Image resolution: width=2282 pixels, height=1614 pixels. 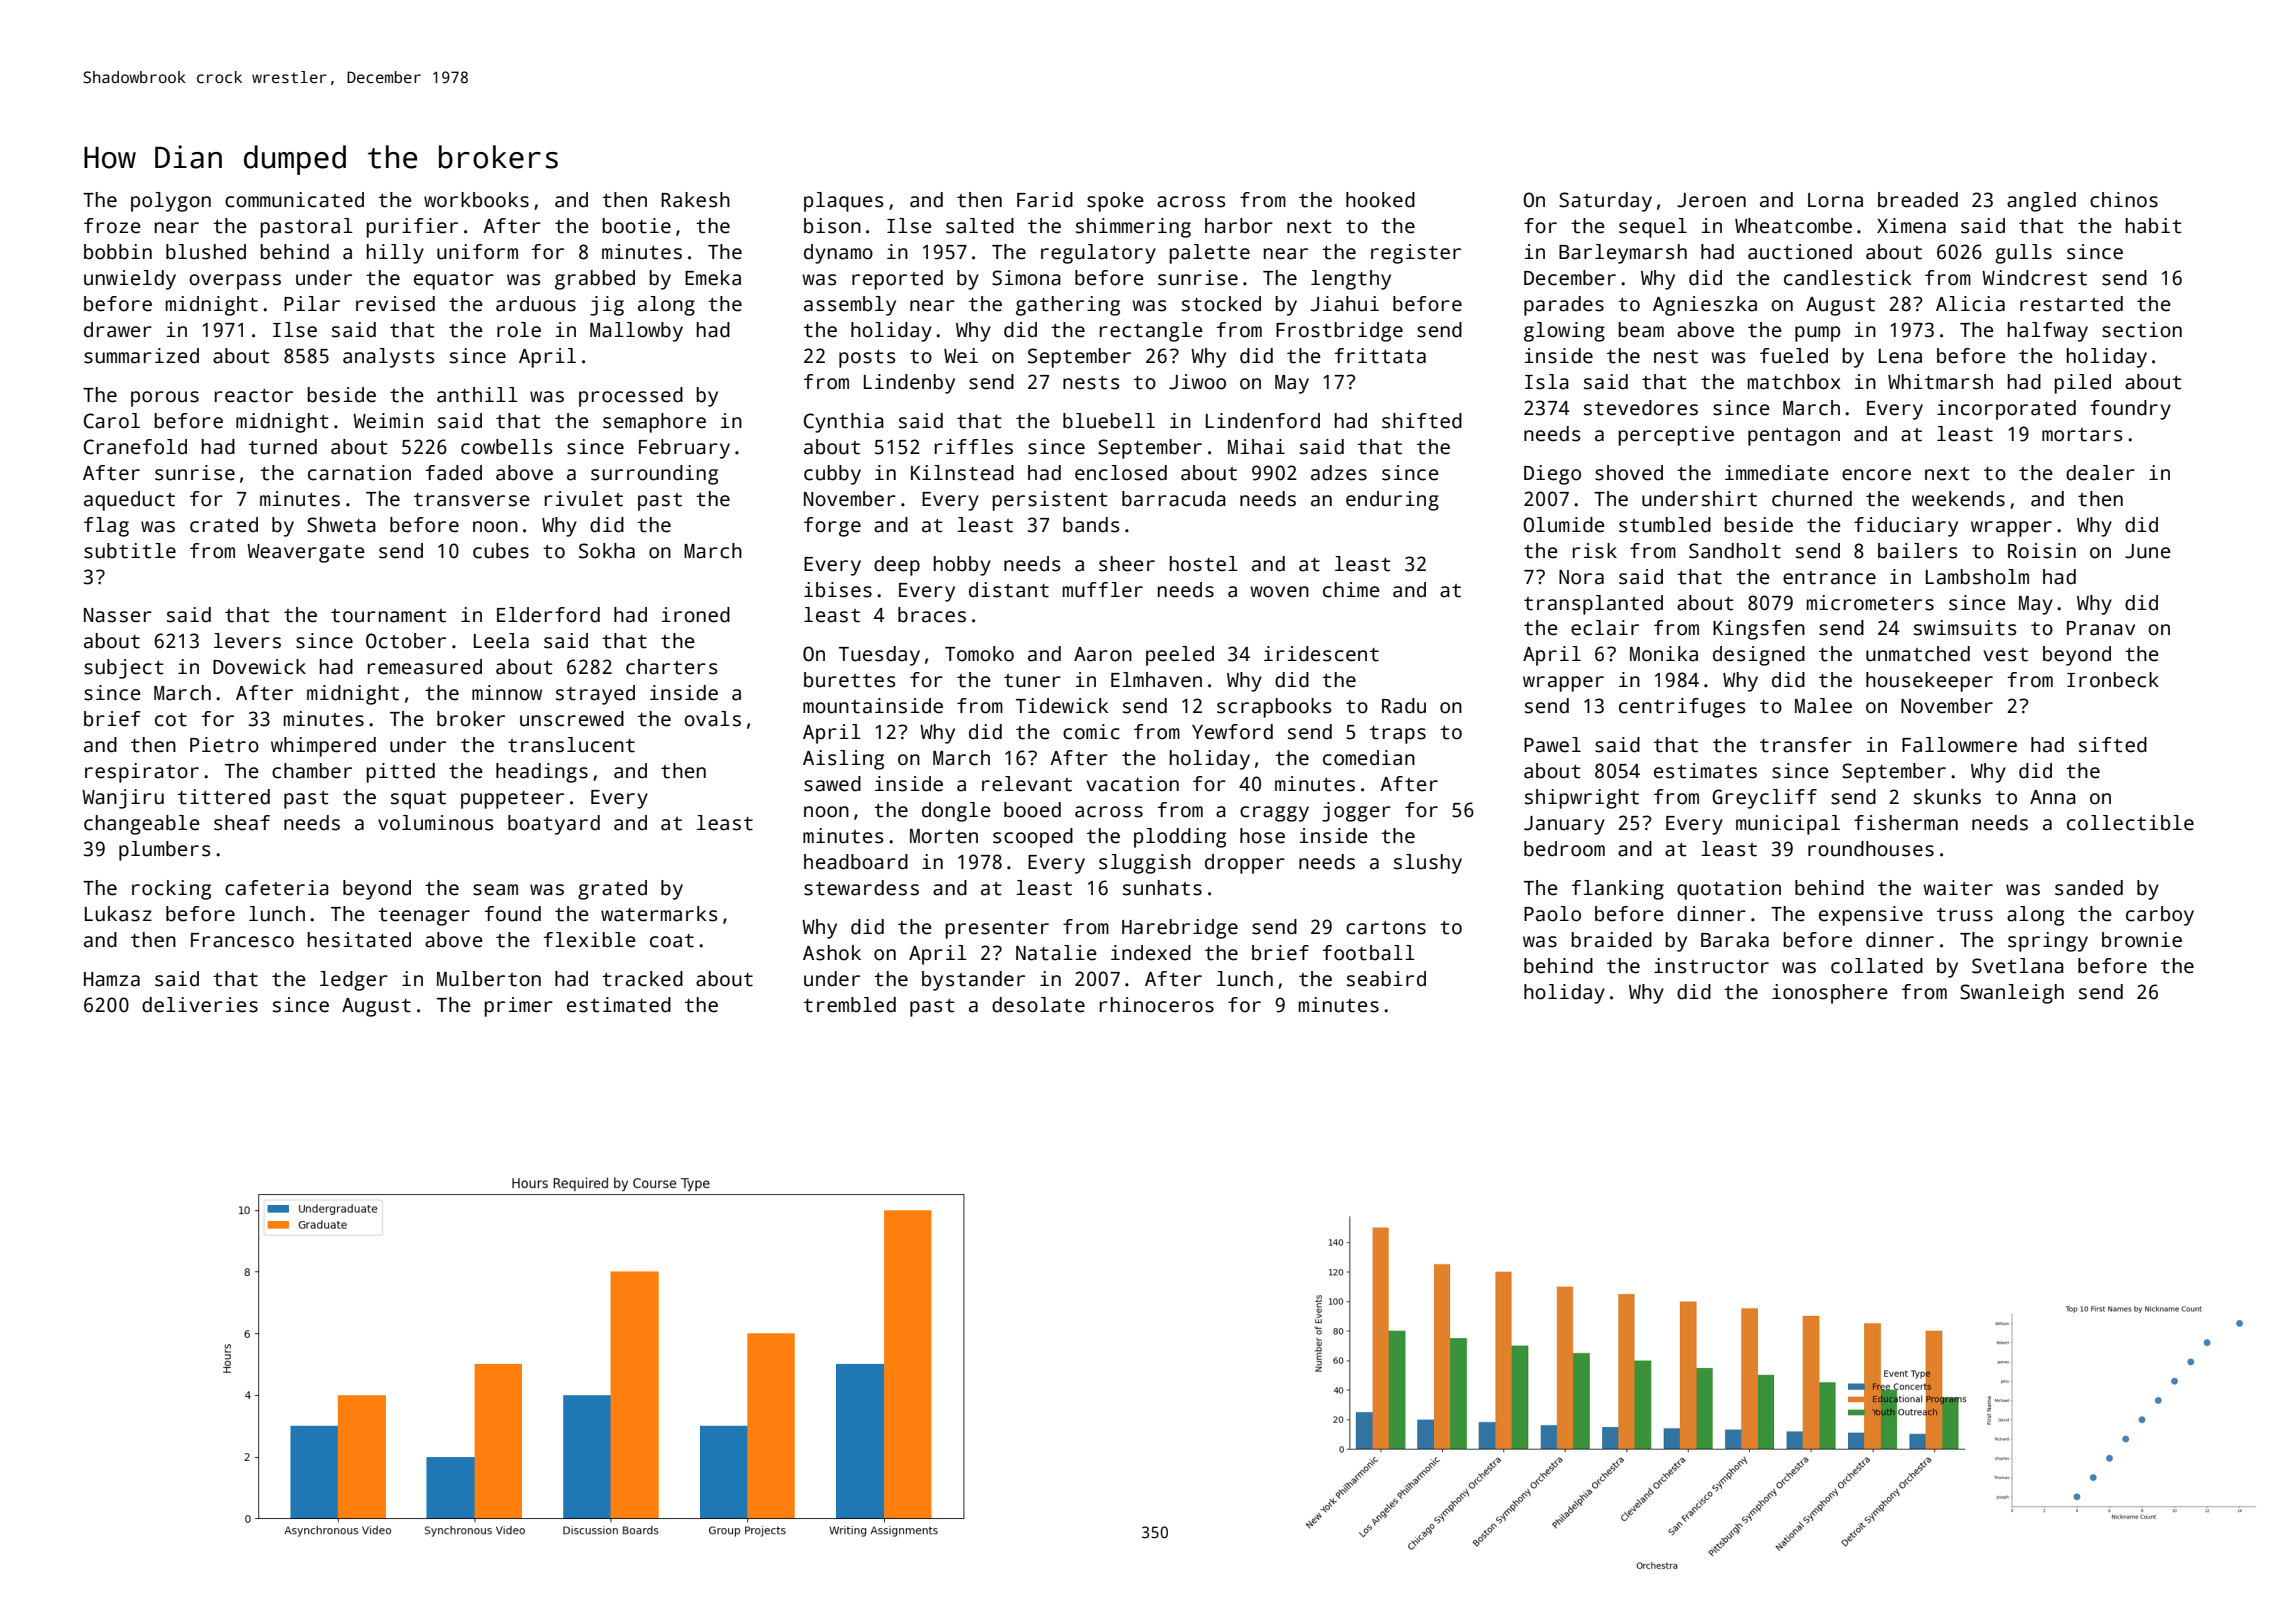 What do you see at coordinates (1038, 1005) in the screenshot?
I see `desolate` at bounding box center [1038, 1005].
